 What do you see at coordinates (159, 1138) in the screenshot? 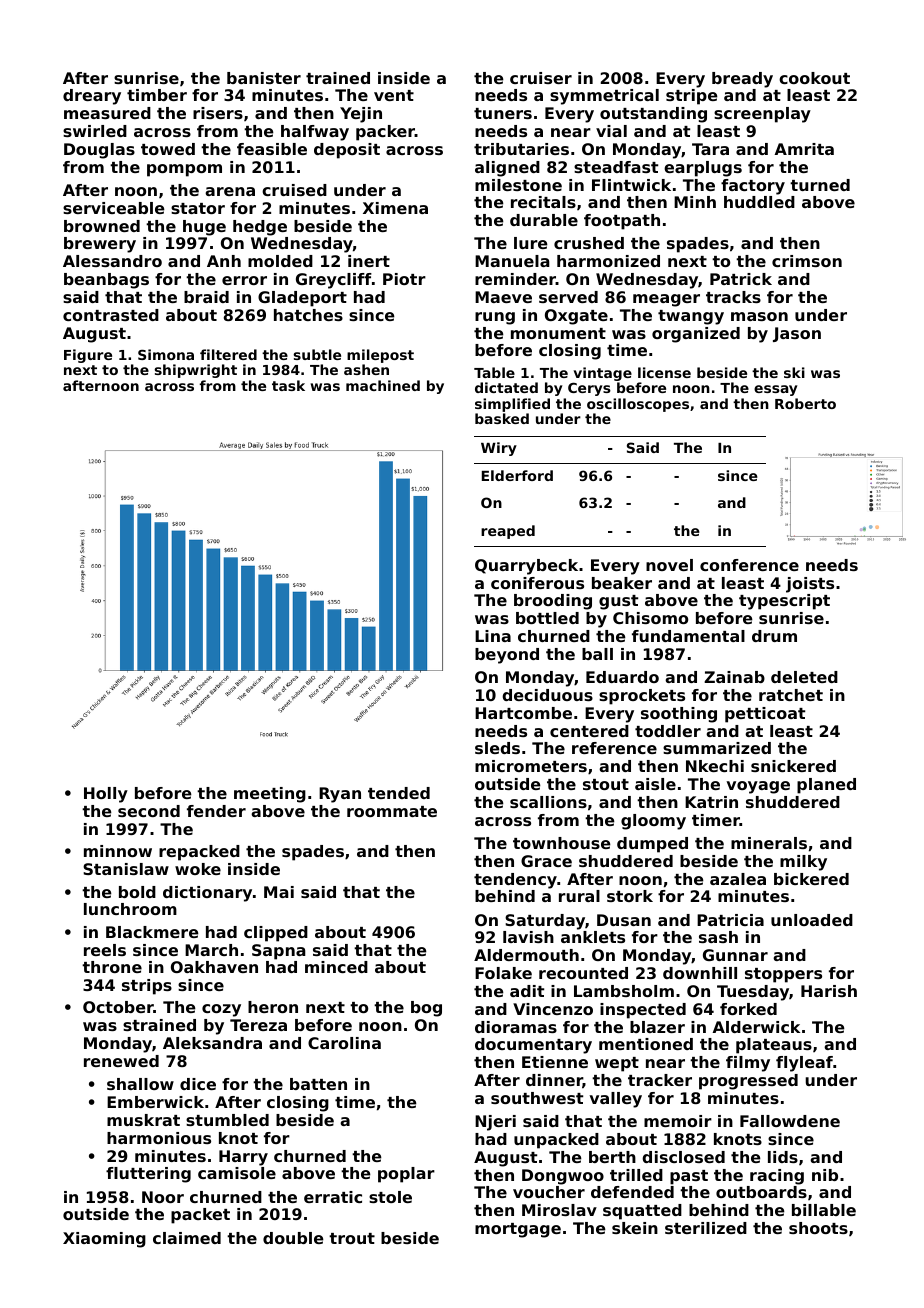
I see `harmonious` at bounding box center [159, 1138].
